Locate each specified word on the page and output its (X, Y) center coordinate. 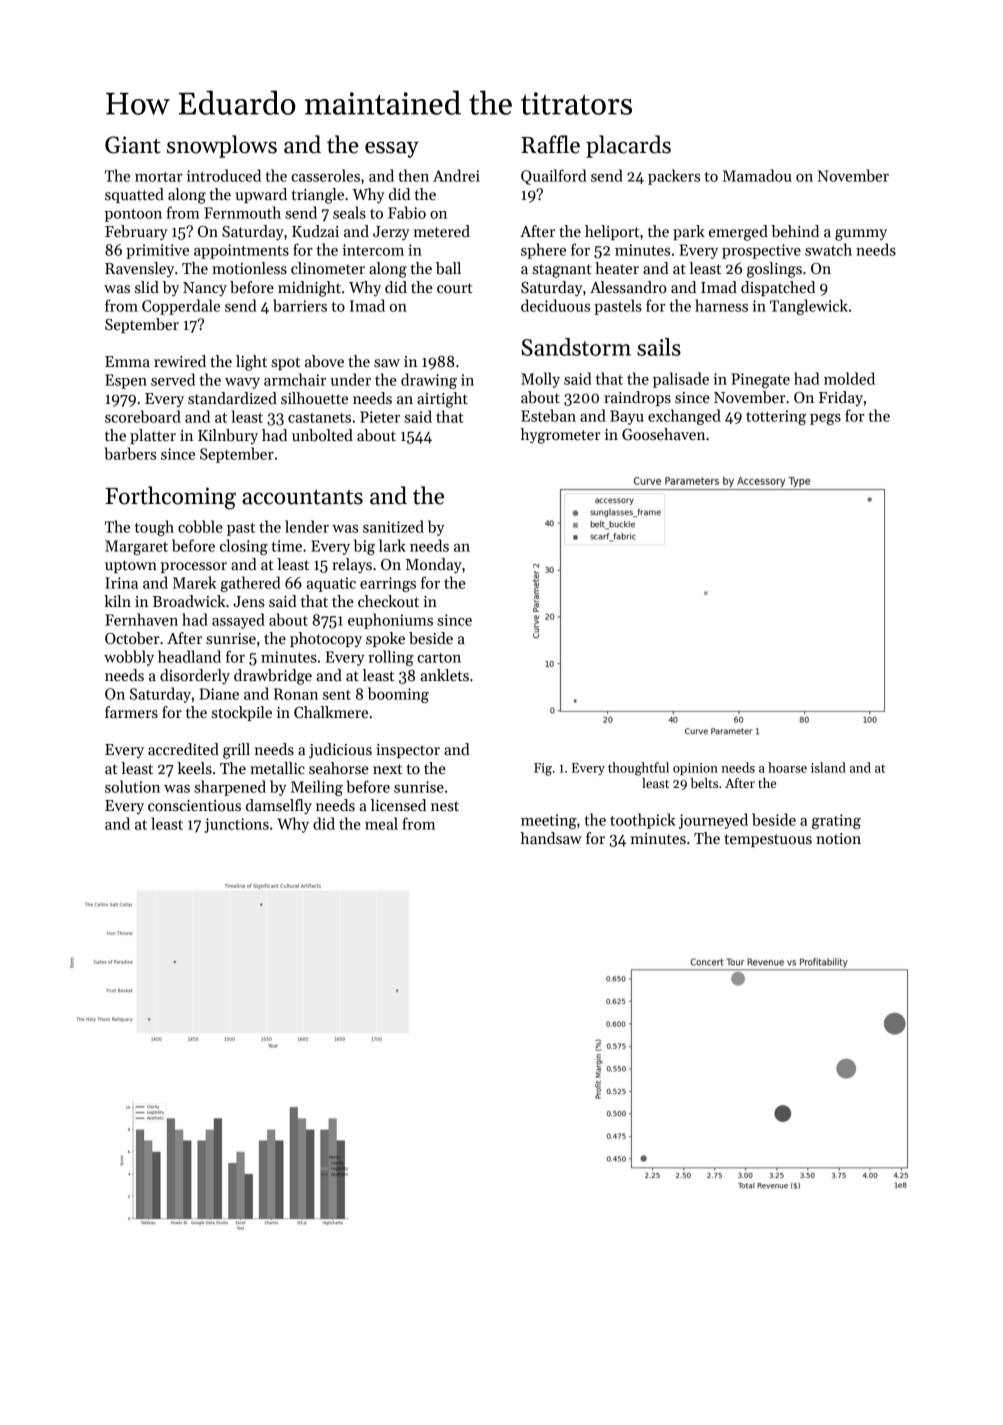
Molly (540, 380)
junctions (237, 825)
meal (381, 823)
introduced (224, 175)
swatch (828, 249)
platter (153, 436)
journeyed (713, 821)
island (828, 767)
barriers (300, 305)
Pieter (380, 417)
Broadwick (189, 601)
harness (721, 305)
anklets (444, 675)
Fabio (407, 212)
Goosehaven (663, 434)
